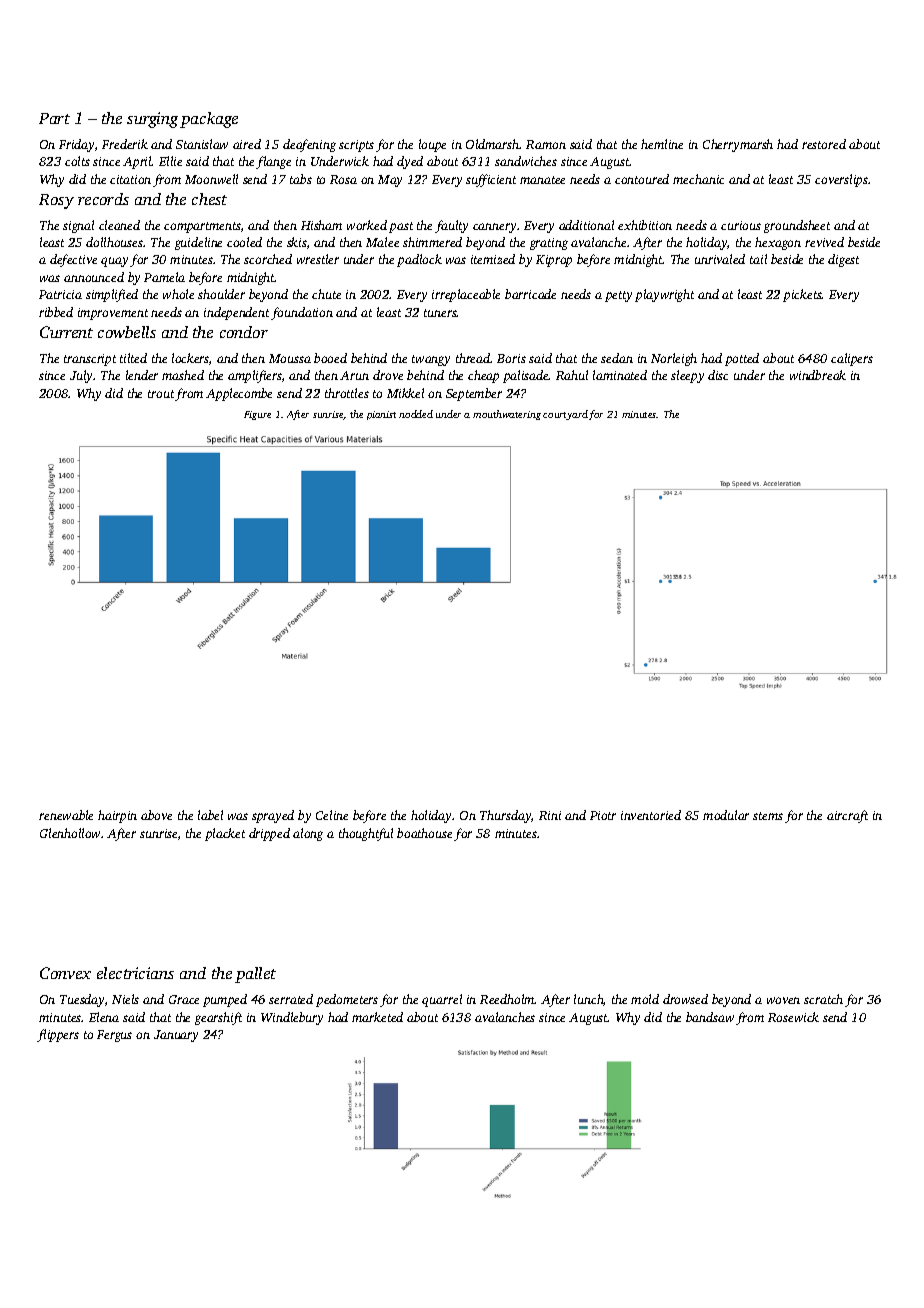  I want to click on Rahul, so click(572, 375).
